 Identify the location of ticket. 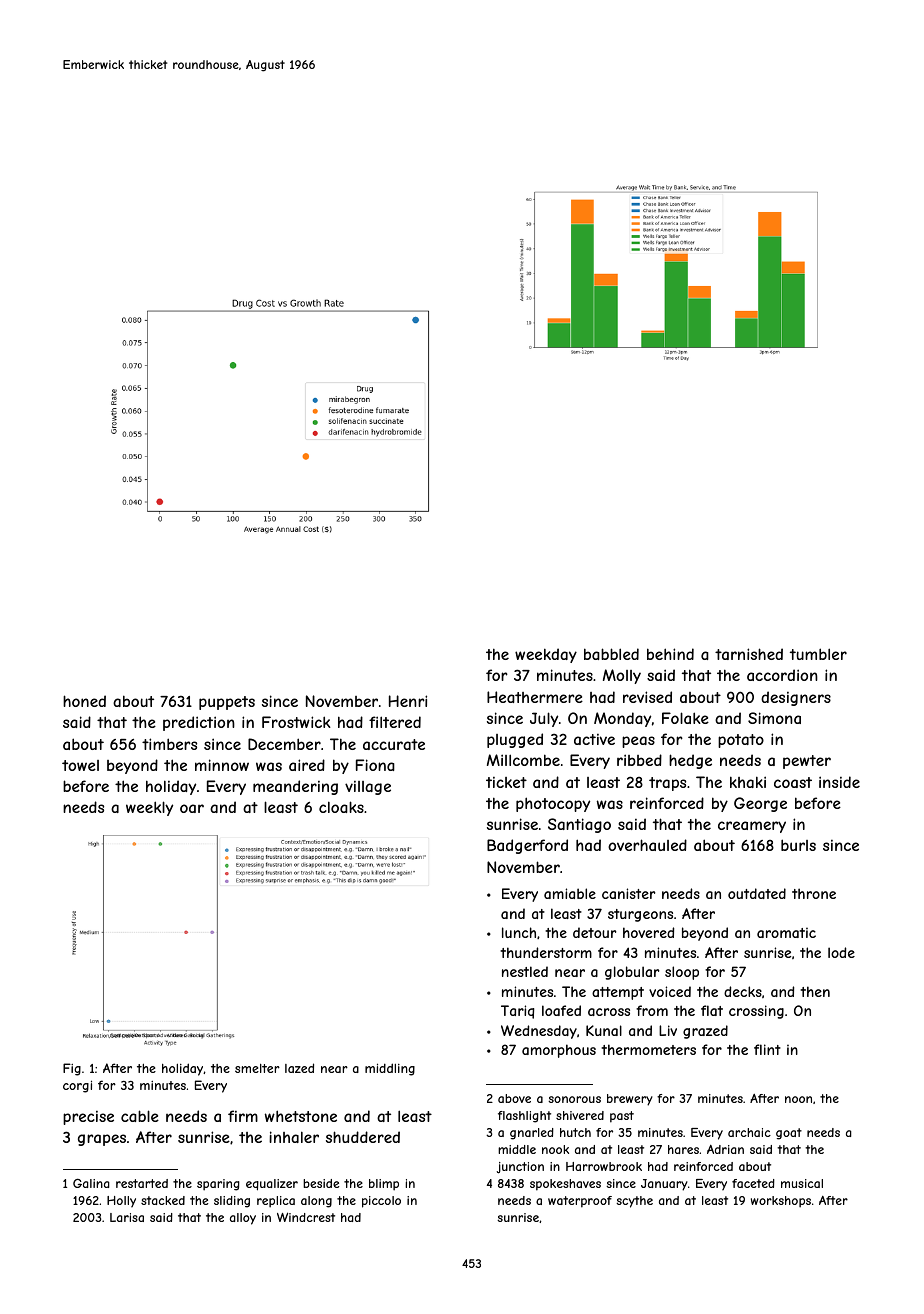
(506, 782).
